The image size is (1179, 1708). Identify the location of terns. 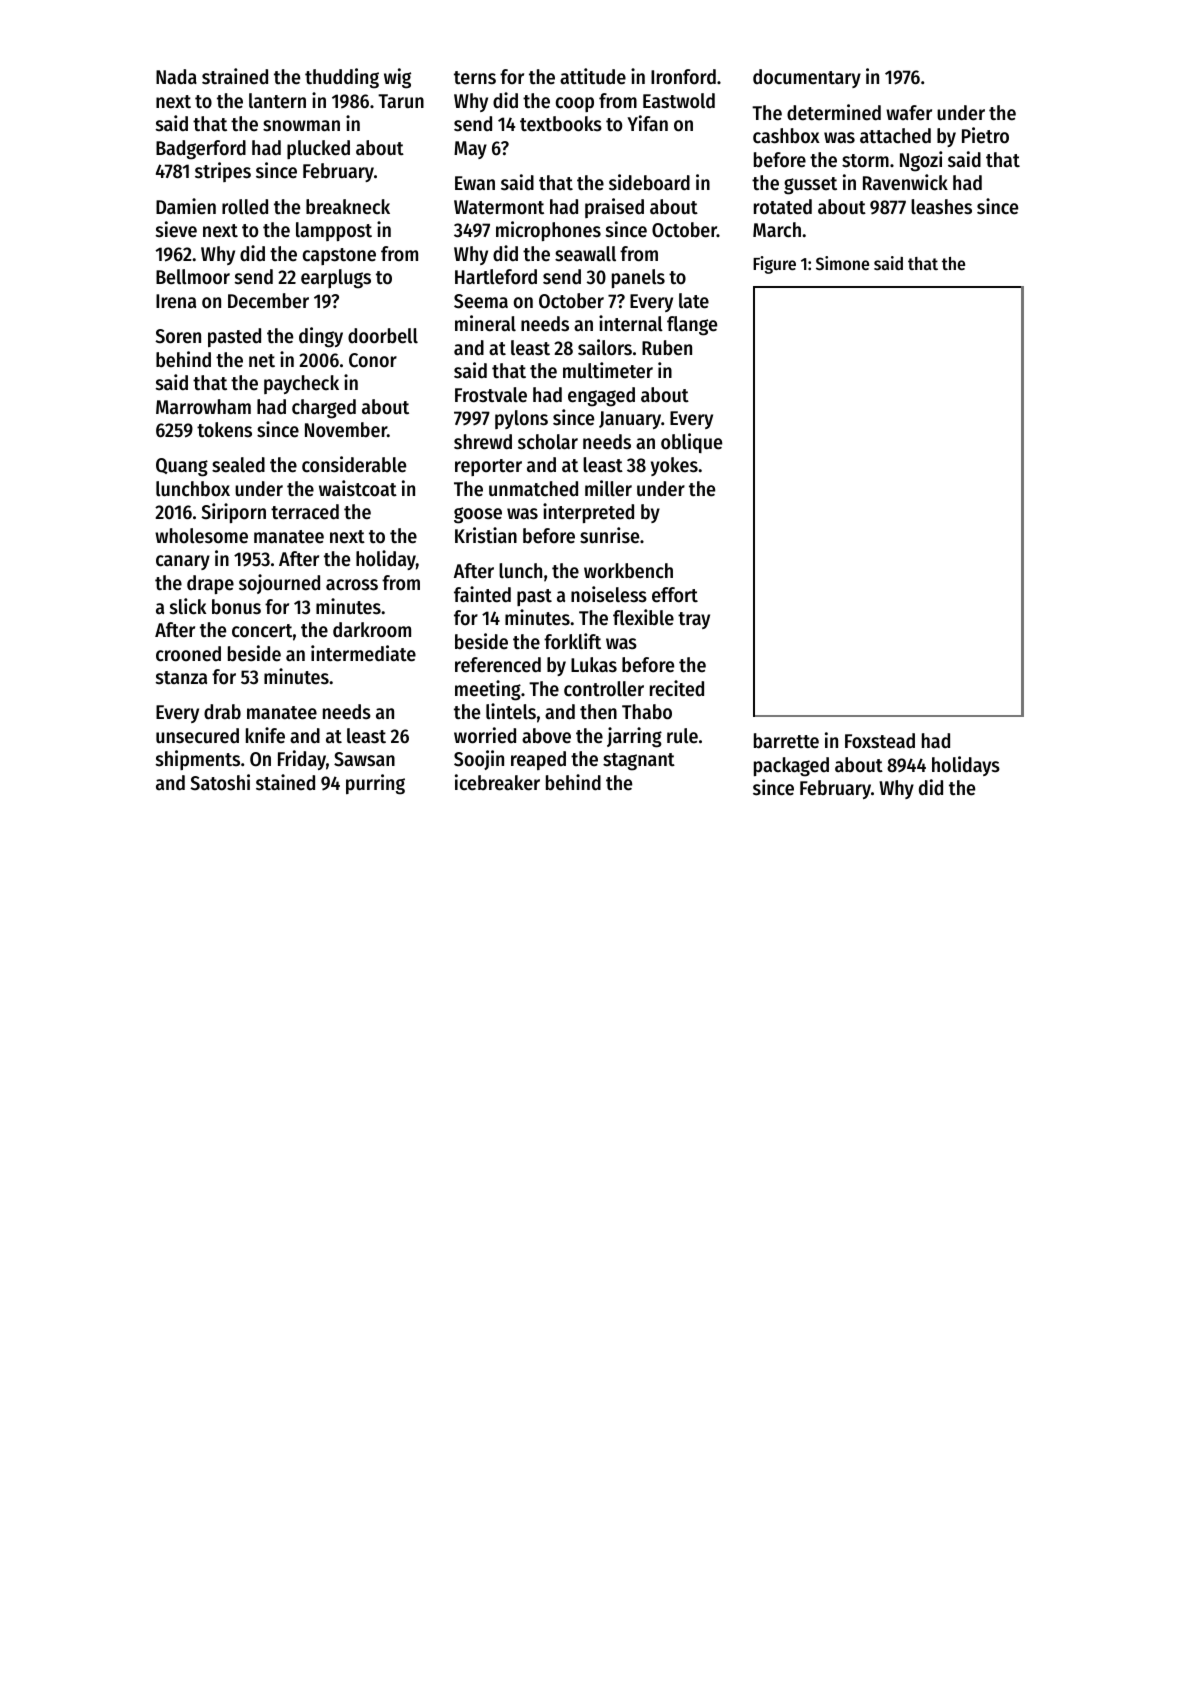
(475, 78).
